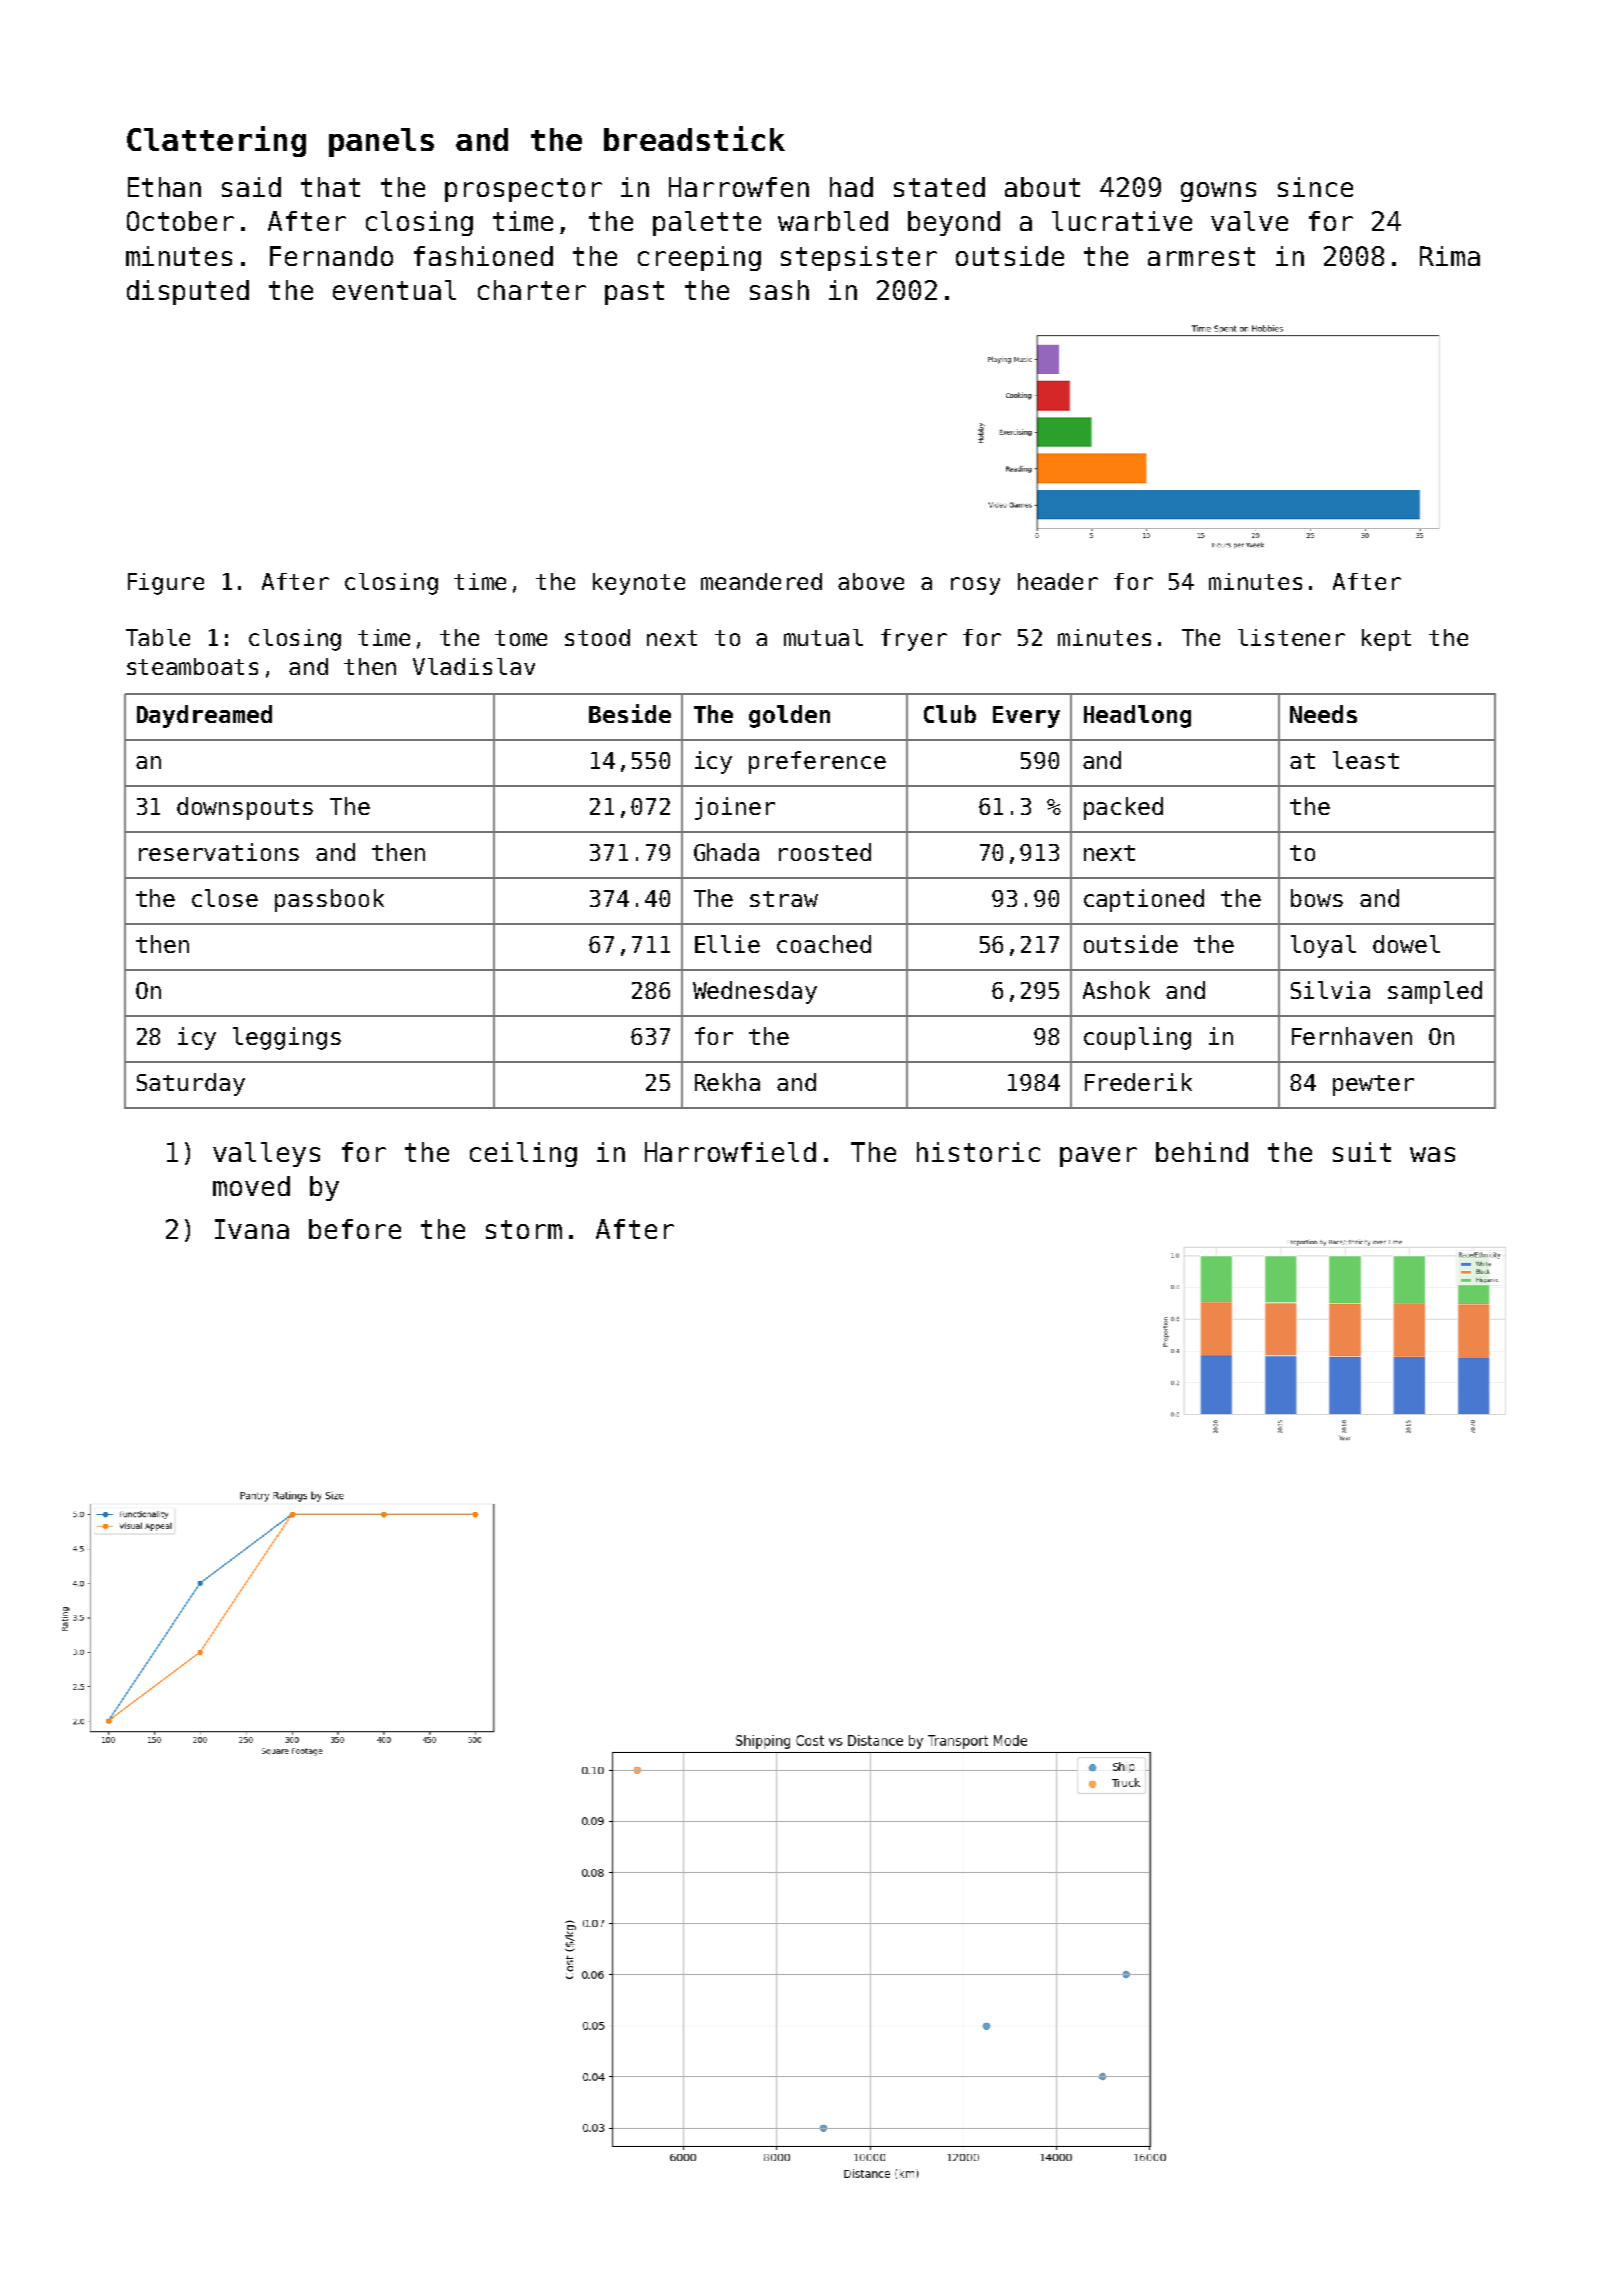  What do you see at coordinates (1042, 187) in the document?
I see `about` at bounding box center [1042, 187].
